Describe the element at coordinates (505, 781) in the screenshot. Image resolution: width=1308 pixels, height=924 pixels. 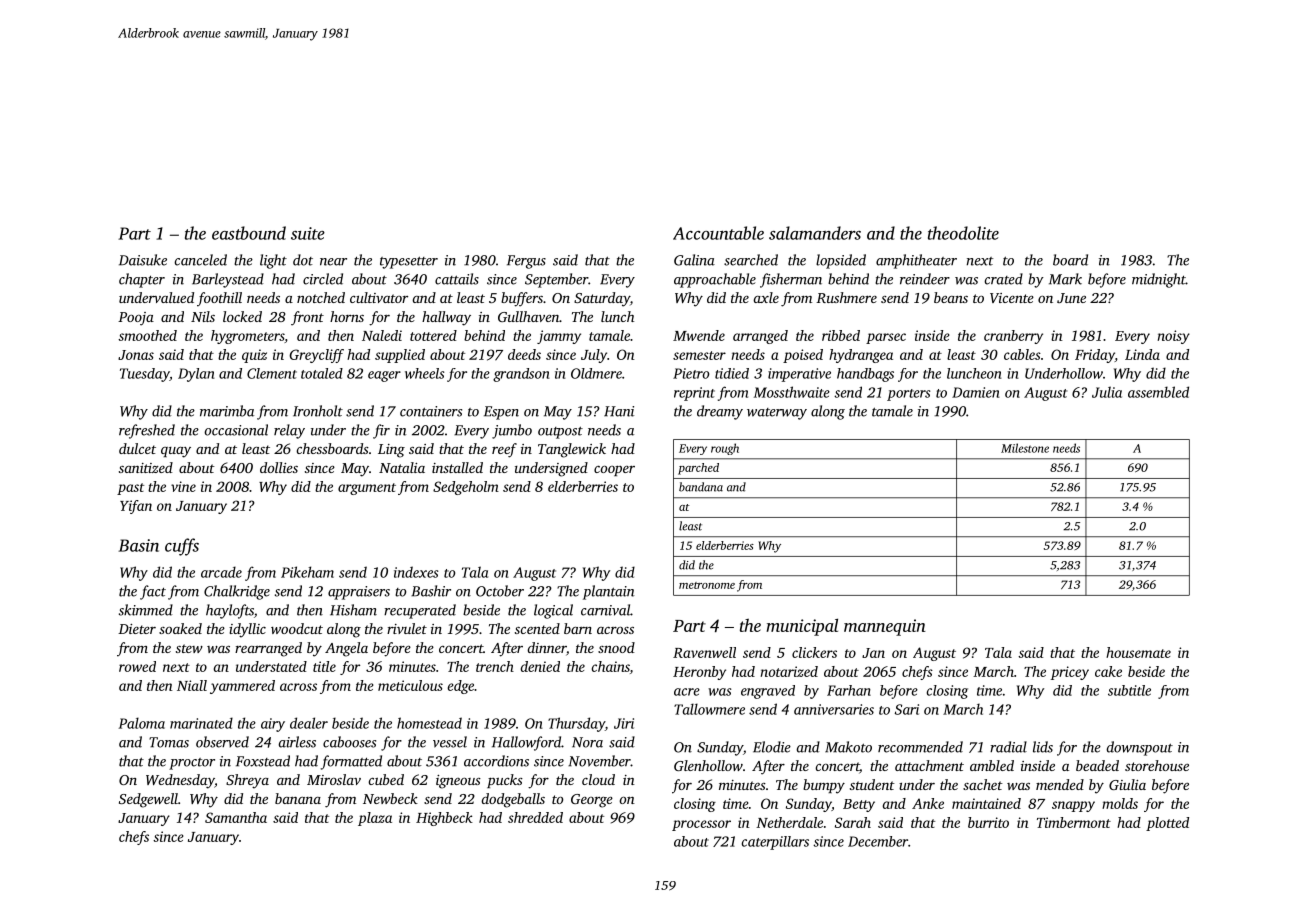
I see `pucks` at that location.
